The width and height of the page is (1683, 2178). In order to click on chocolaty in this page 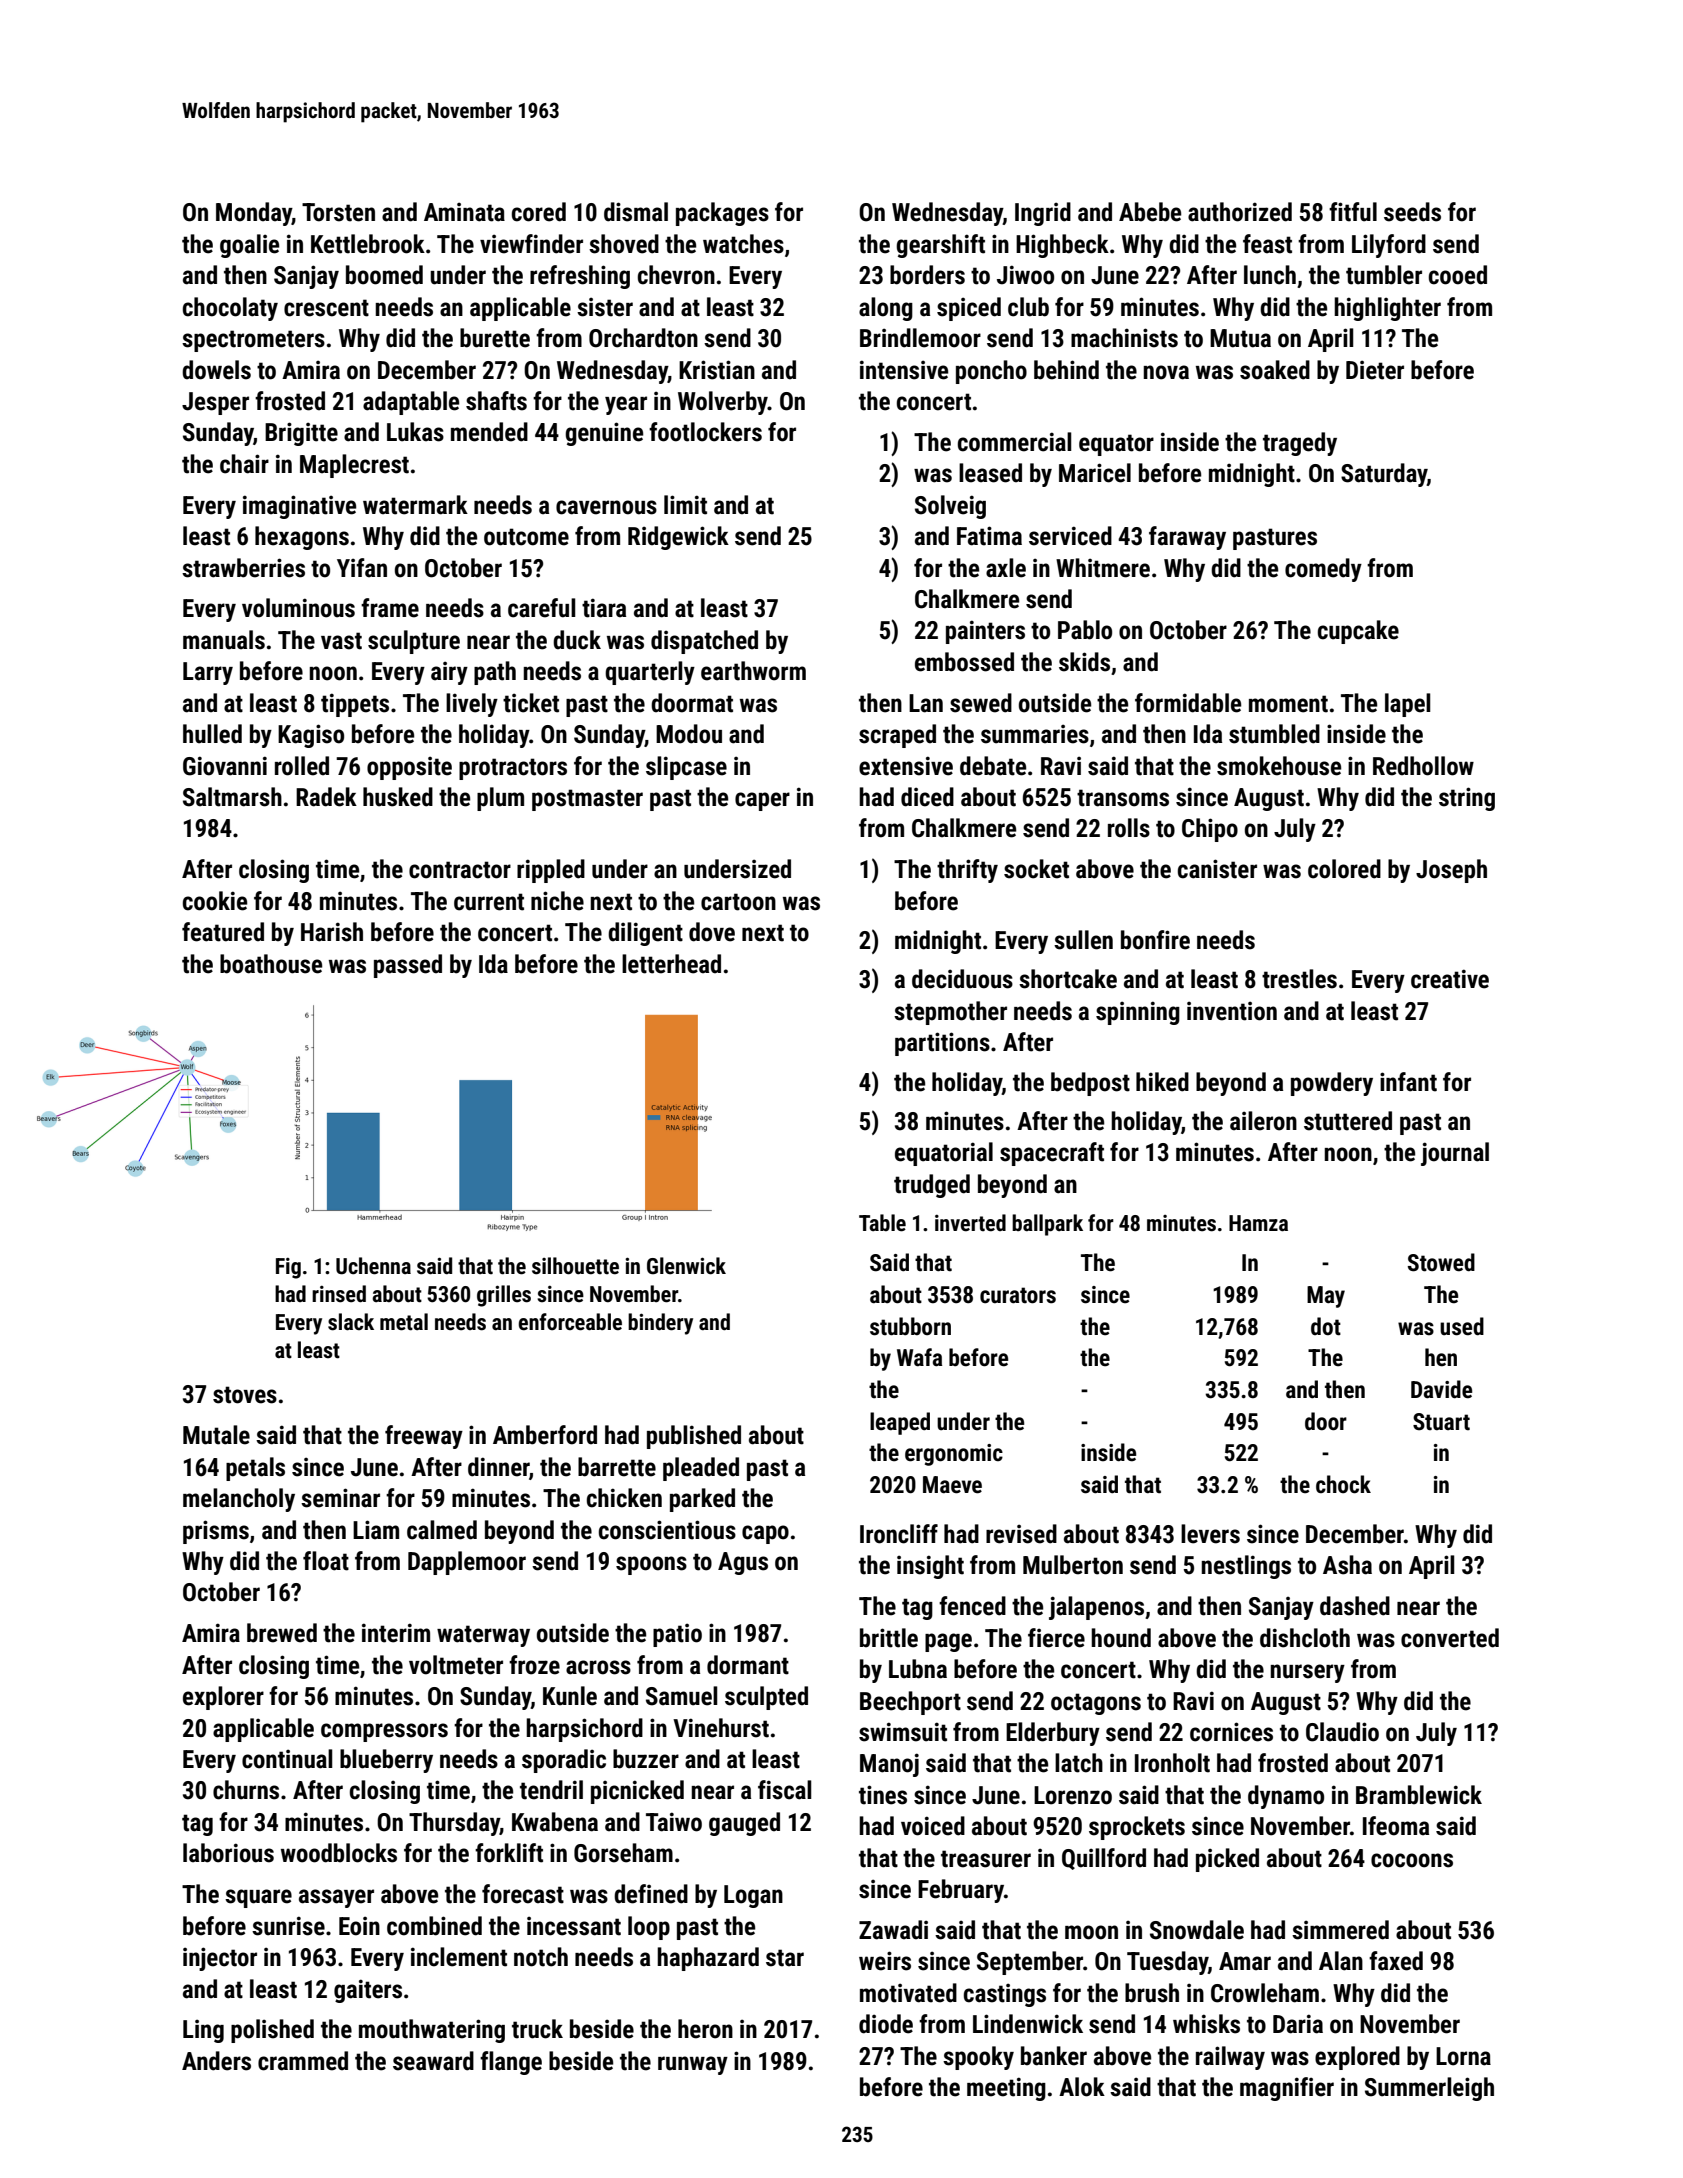, I will do `click(230, 309)`.
